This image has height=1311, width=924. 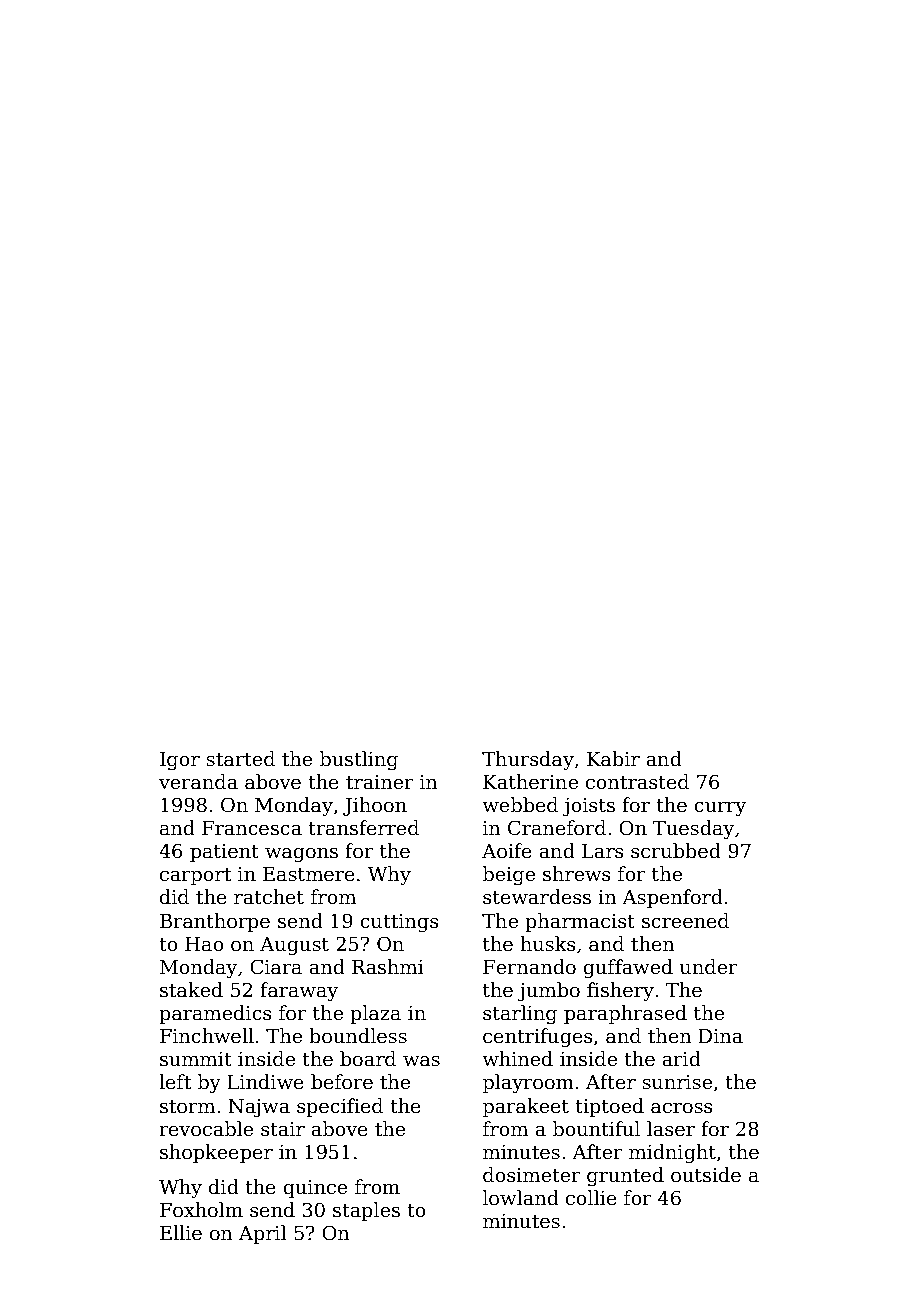 What do you see at coordinates (509, 875) in the image?
I see `beige` at bounding box center [509, 875].
